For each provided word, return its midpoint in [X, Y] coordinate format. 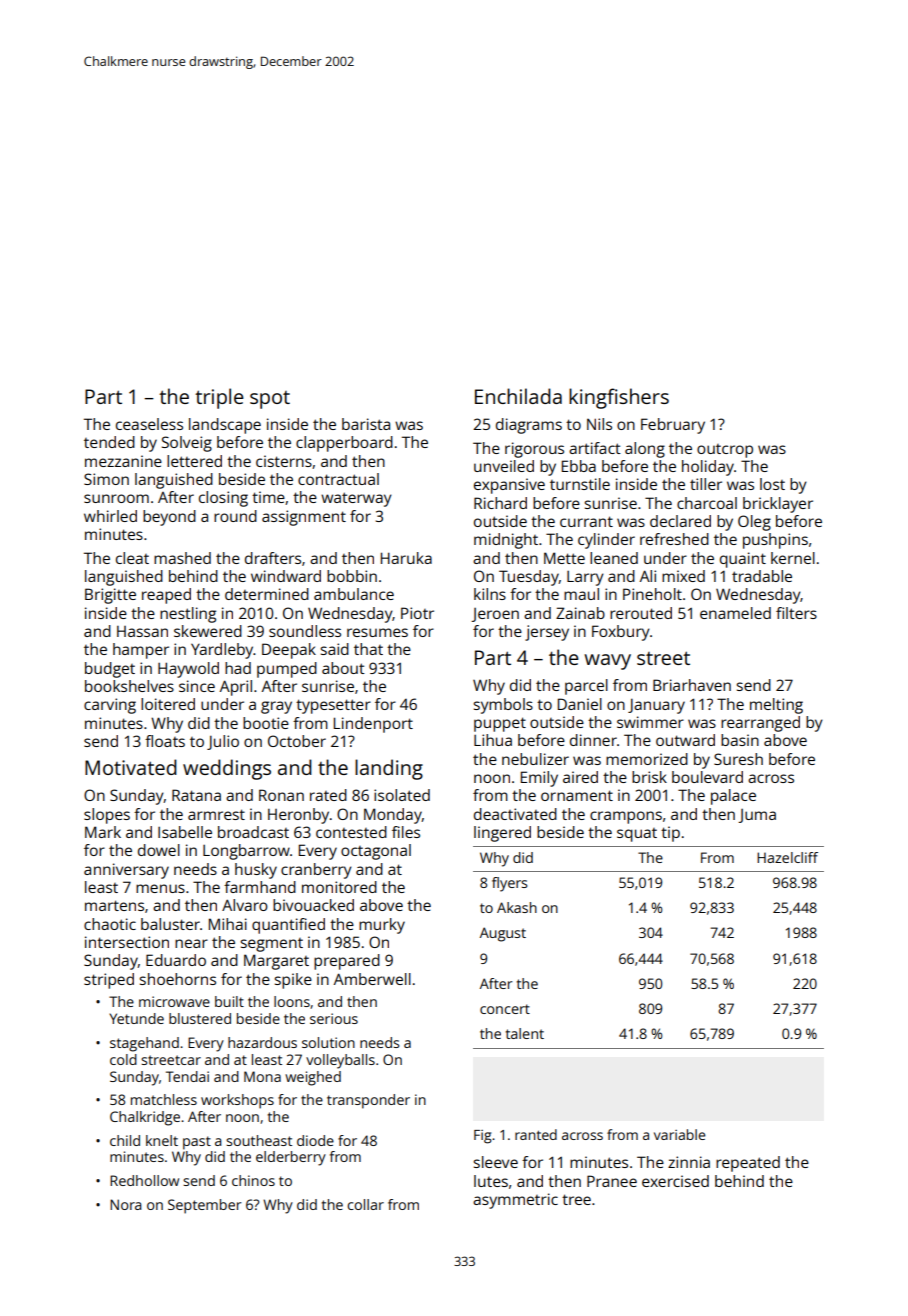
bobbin [352, 576]
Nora [126, 1204]
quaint [743, 560]
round [235, 516]
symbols [503, 706]
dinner [593, 740]
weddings [227, 769]
